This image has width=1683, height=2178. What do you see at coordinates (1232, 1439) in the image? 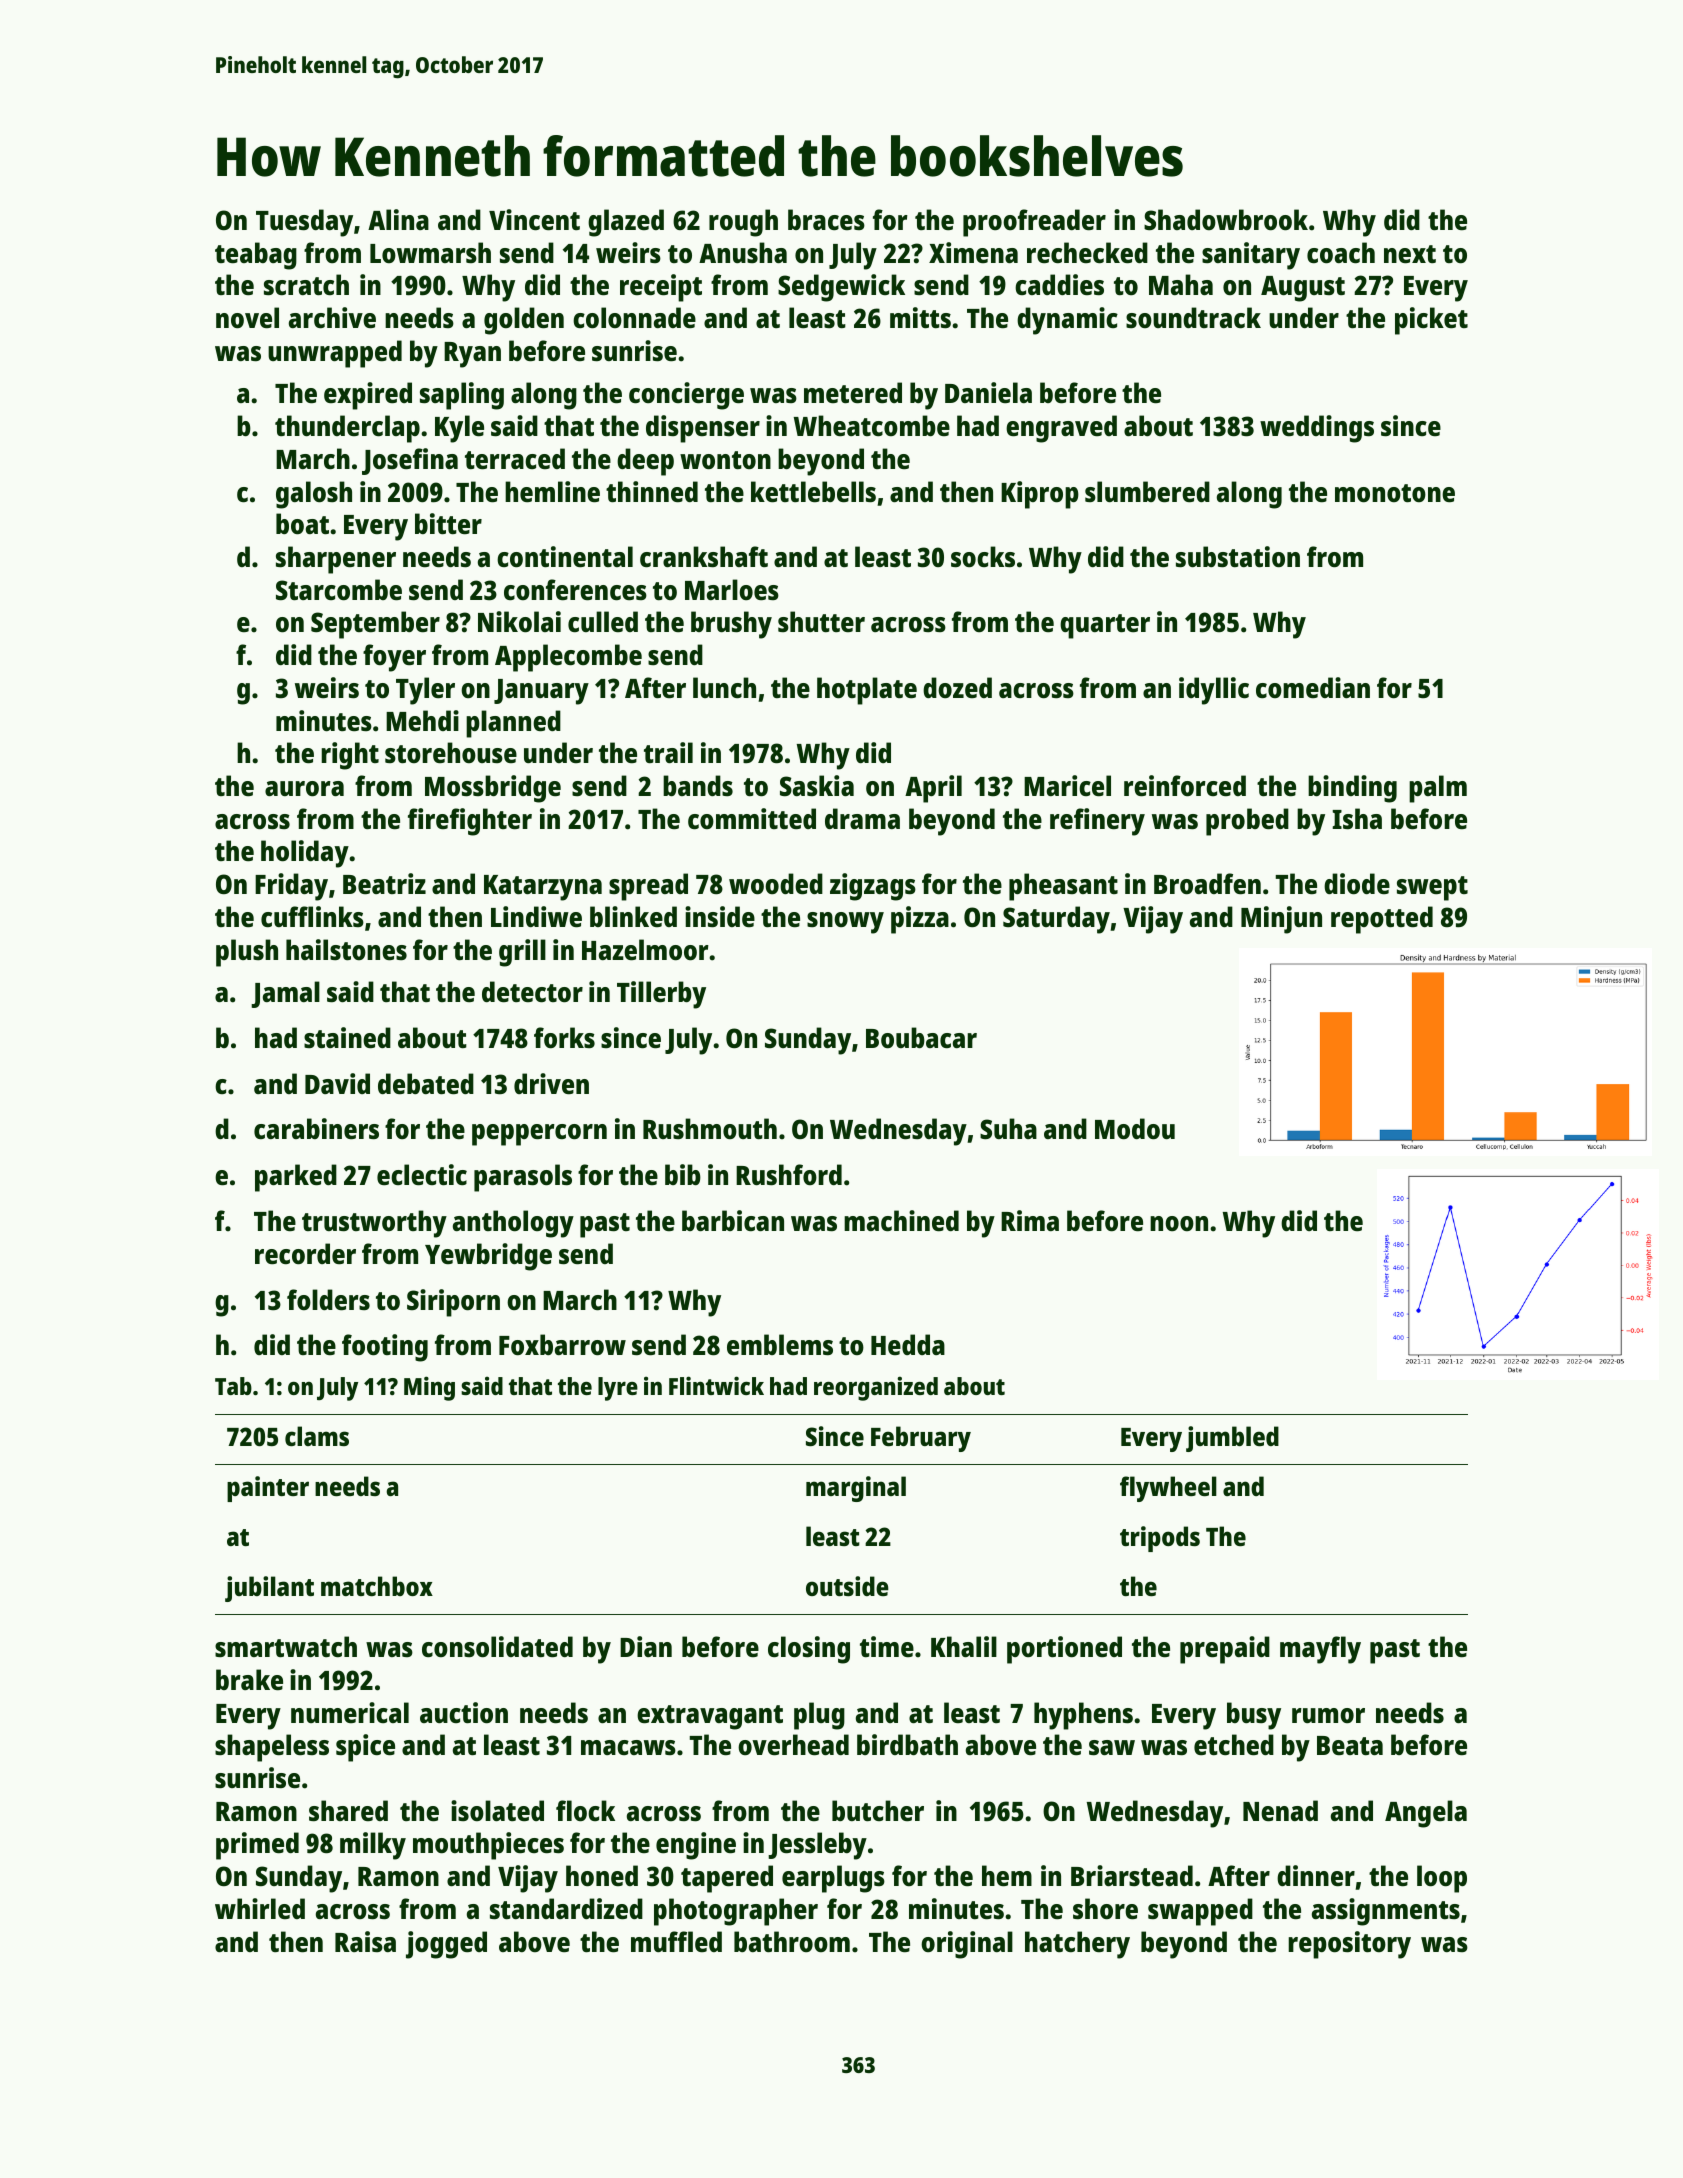
I see `jumbled` at bounding box center [1232, 1439].
